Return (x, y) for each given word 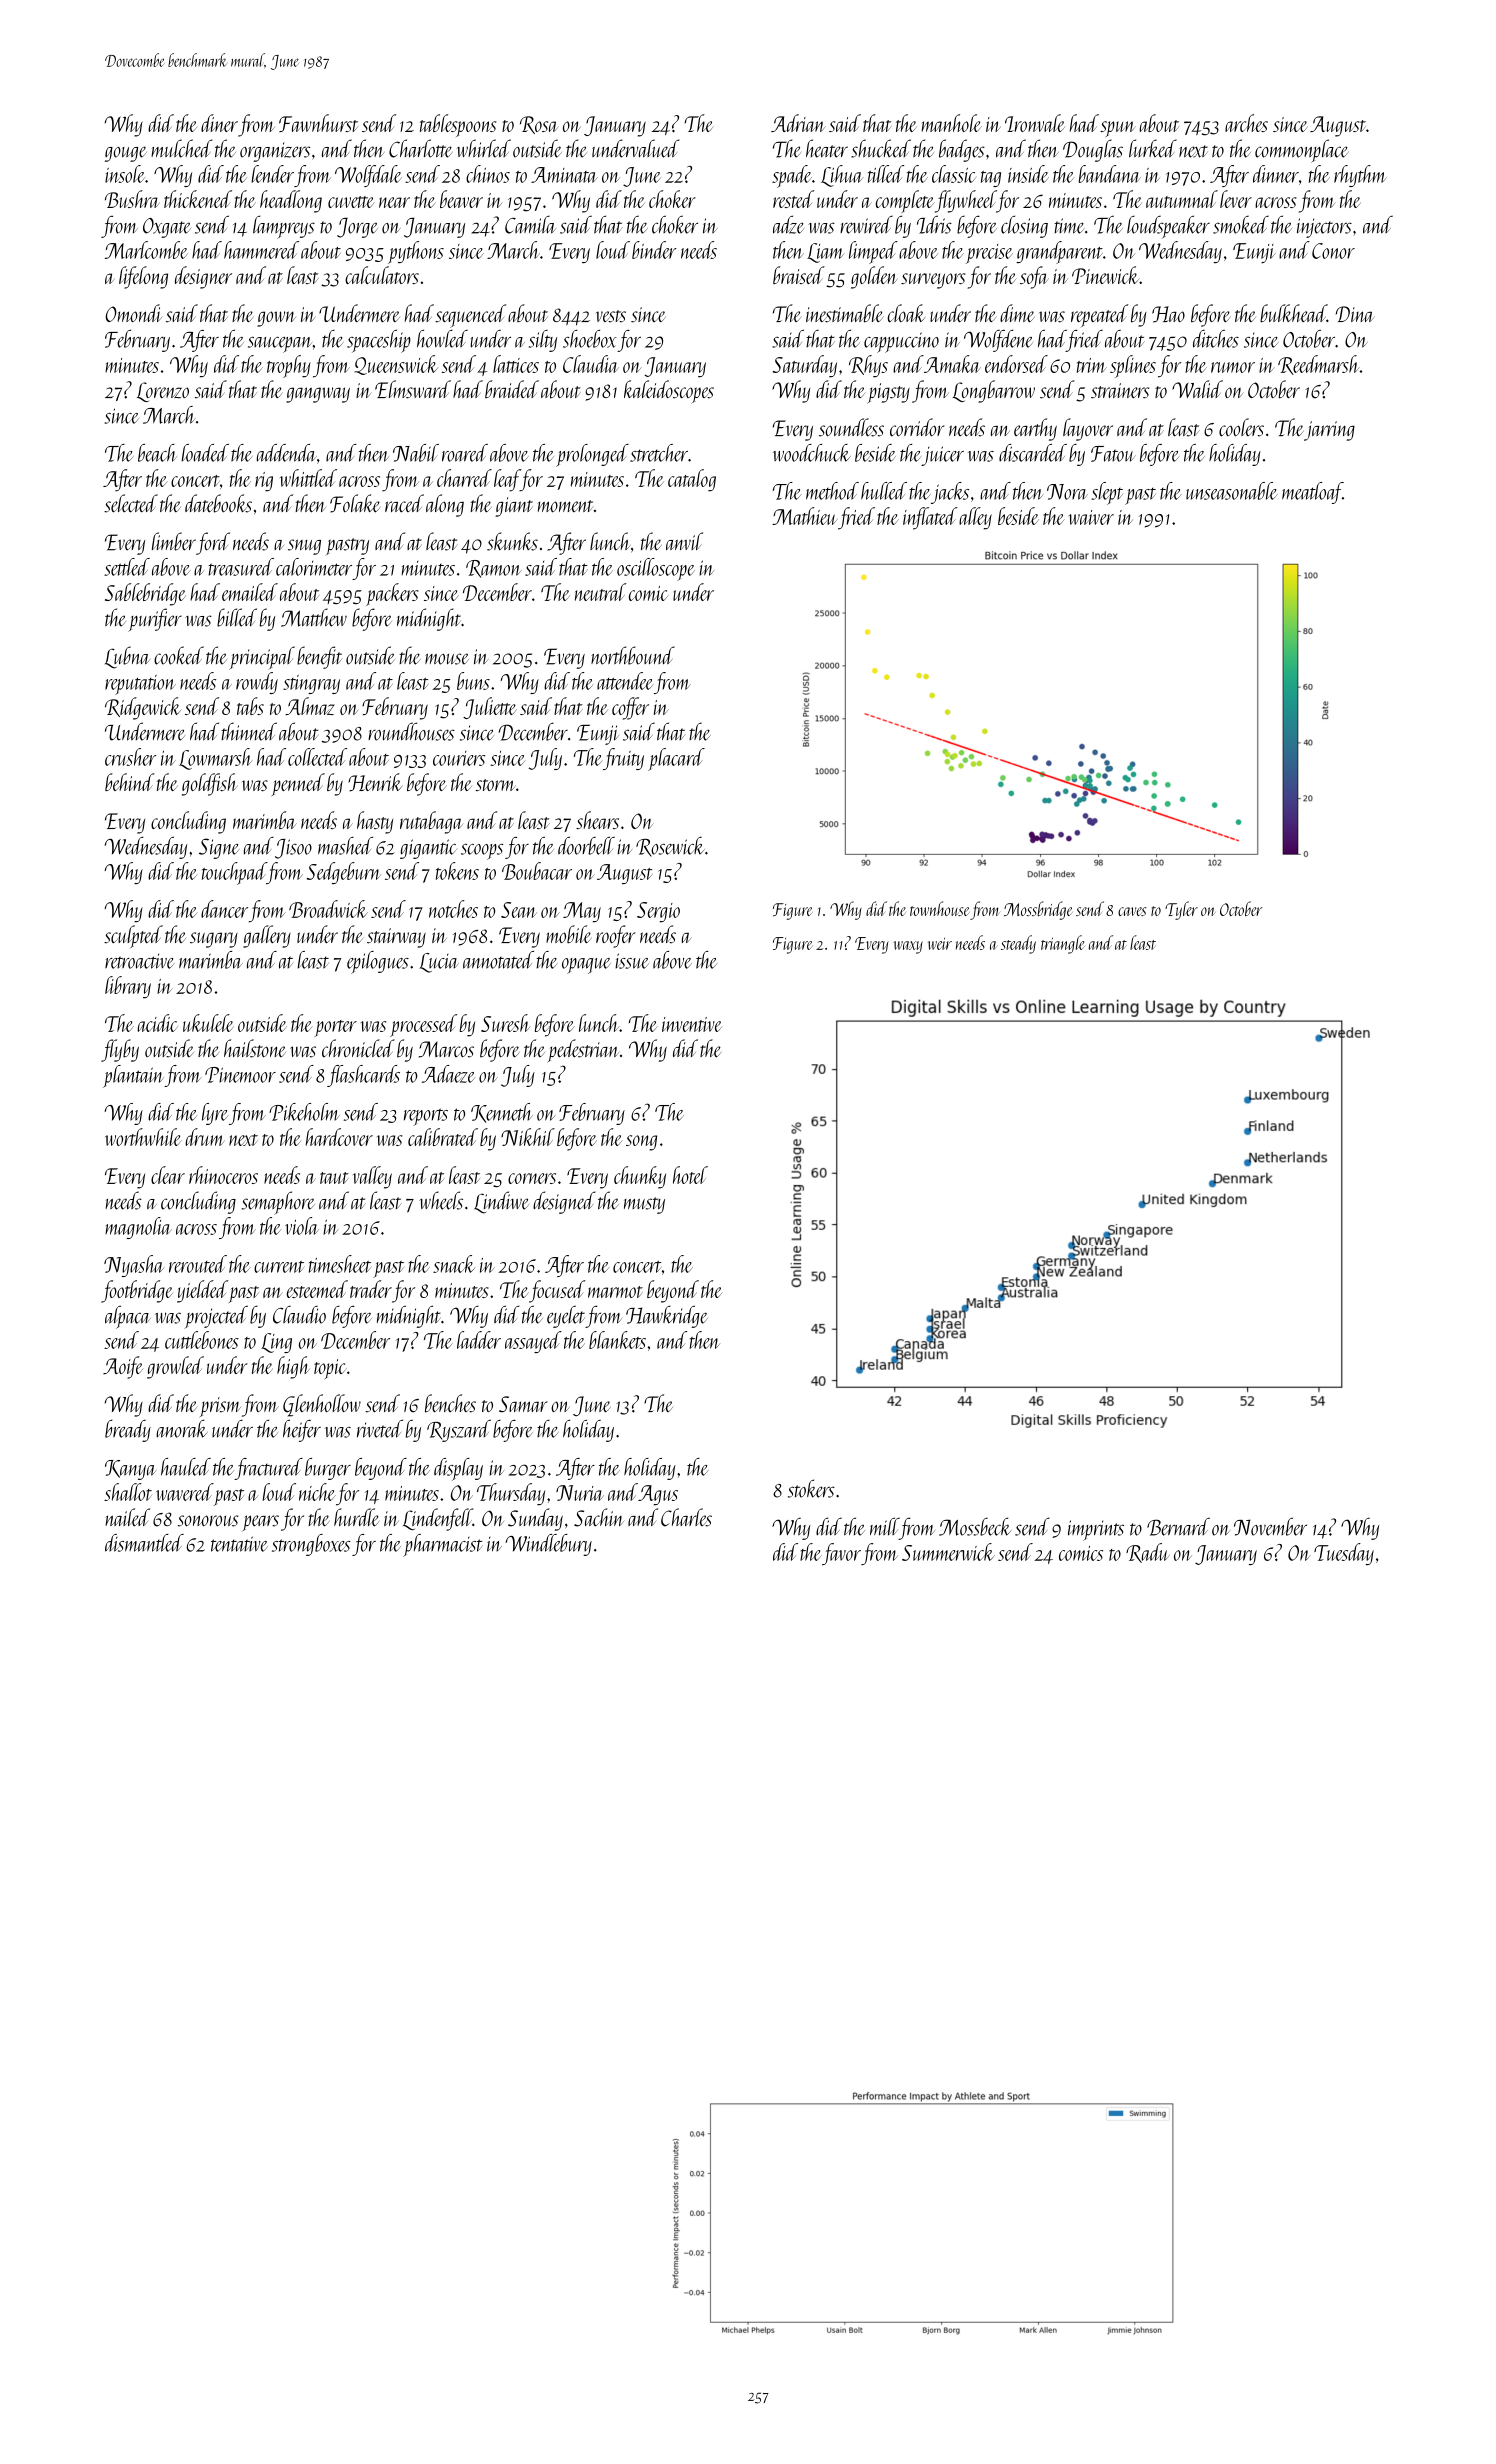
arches (1246, 123)
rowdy (257, 683)
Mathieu (804, 516)
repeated (1099, 315)
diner (219, 123)
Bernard (1178, 1527)
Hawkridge (667, 1316)
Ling (276, 1343)
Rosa (539, 125)
